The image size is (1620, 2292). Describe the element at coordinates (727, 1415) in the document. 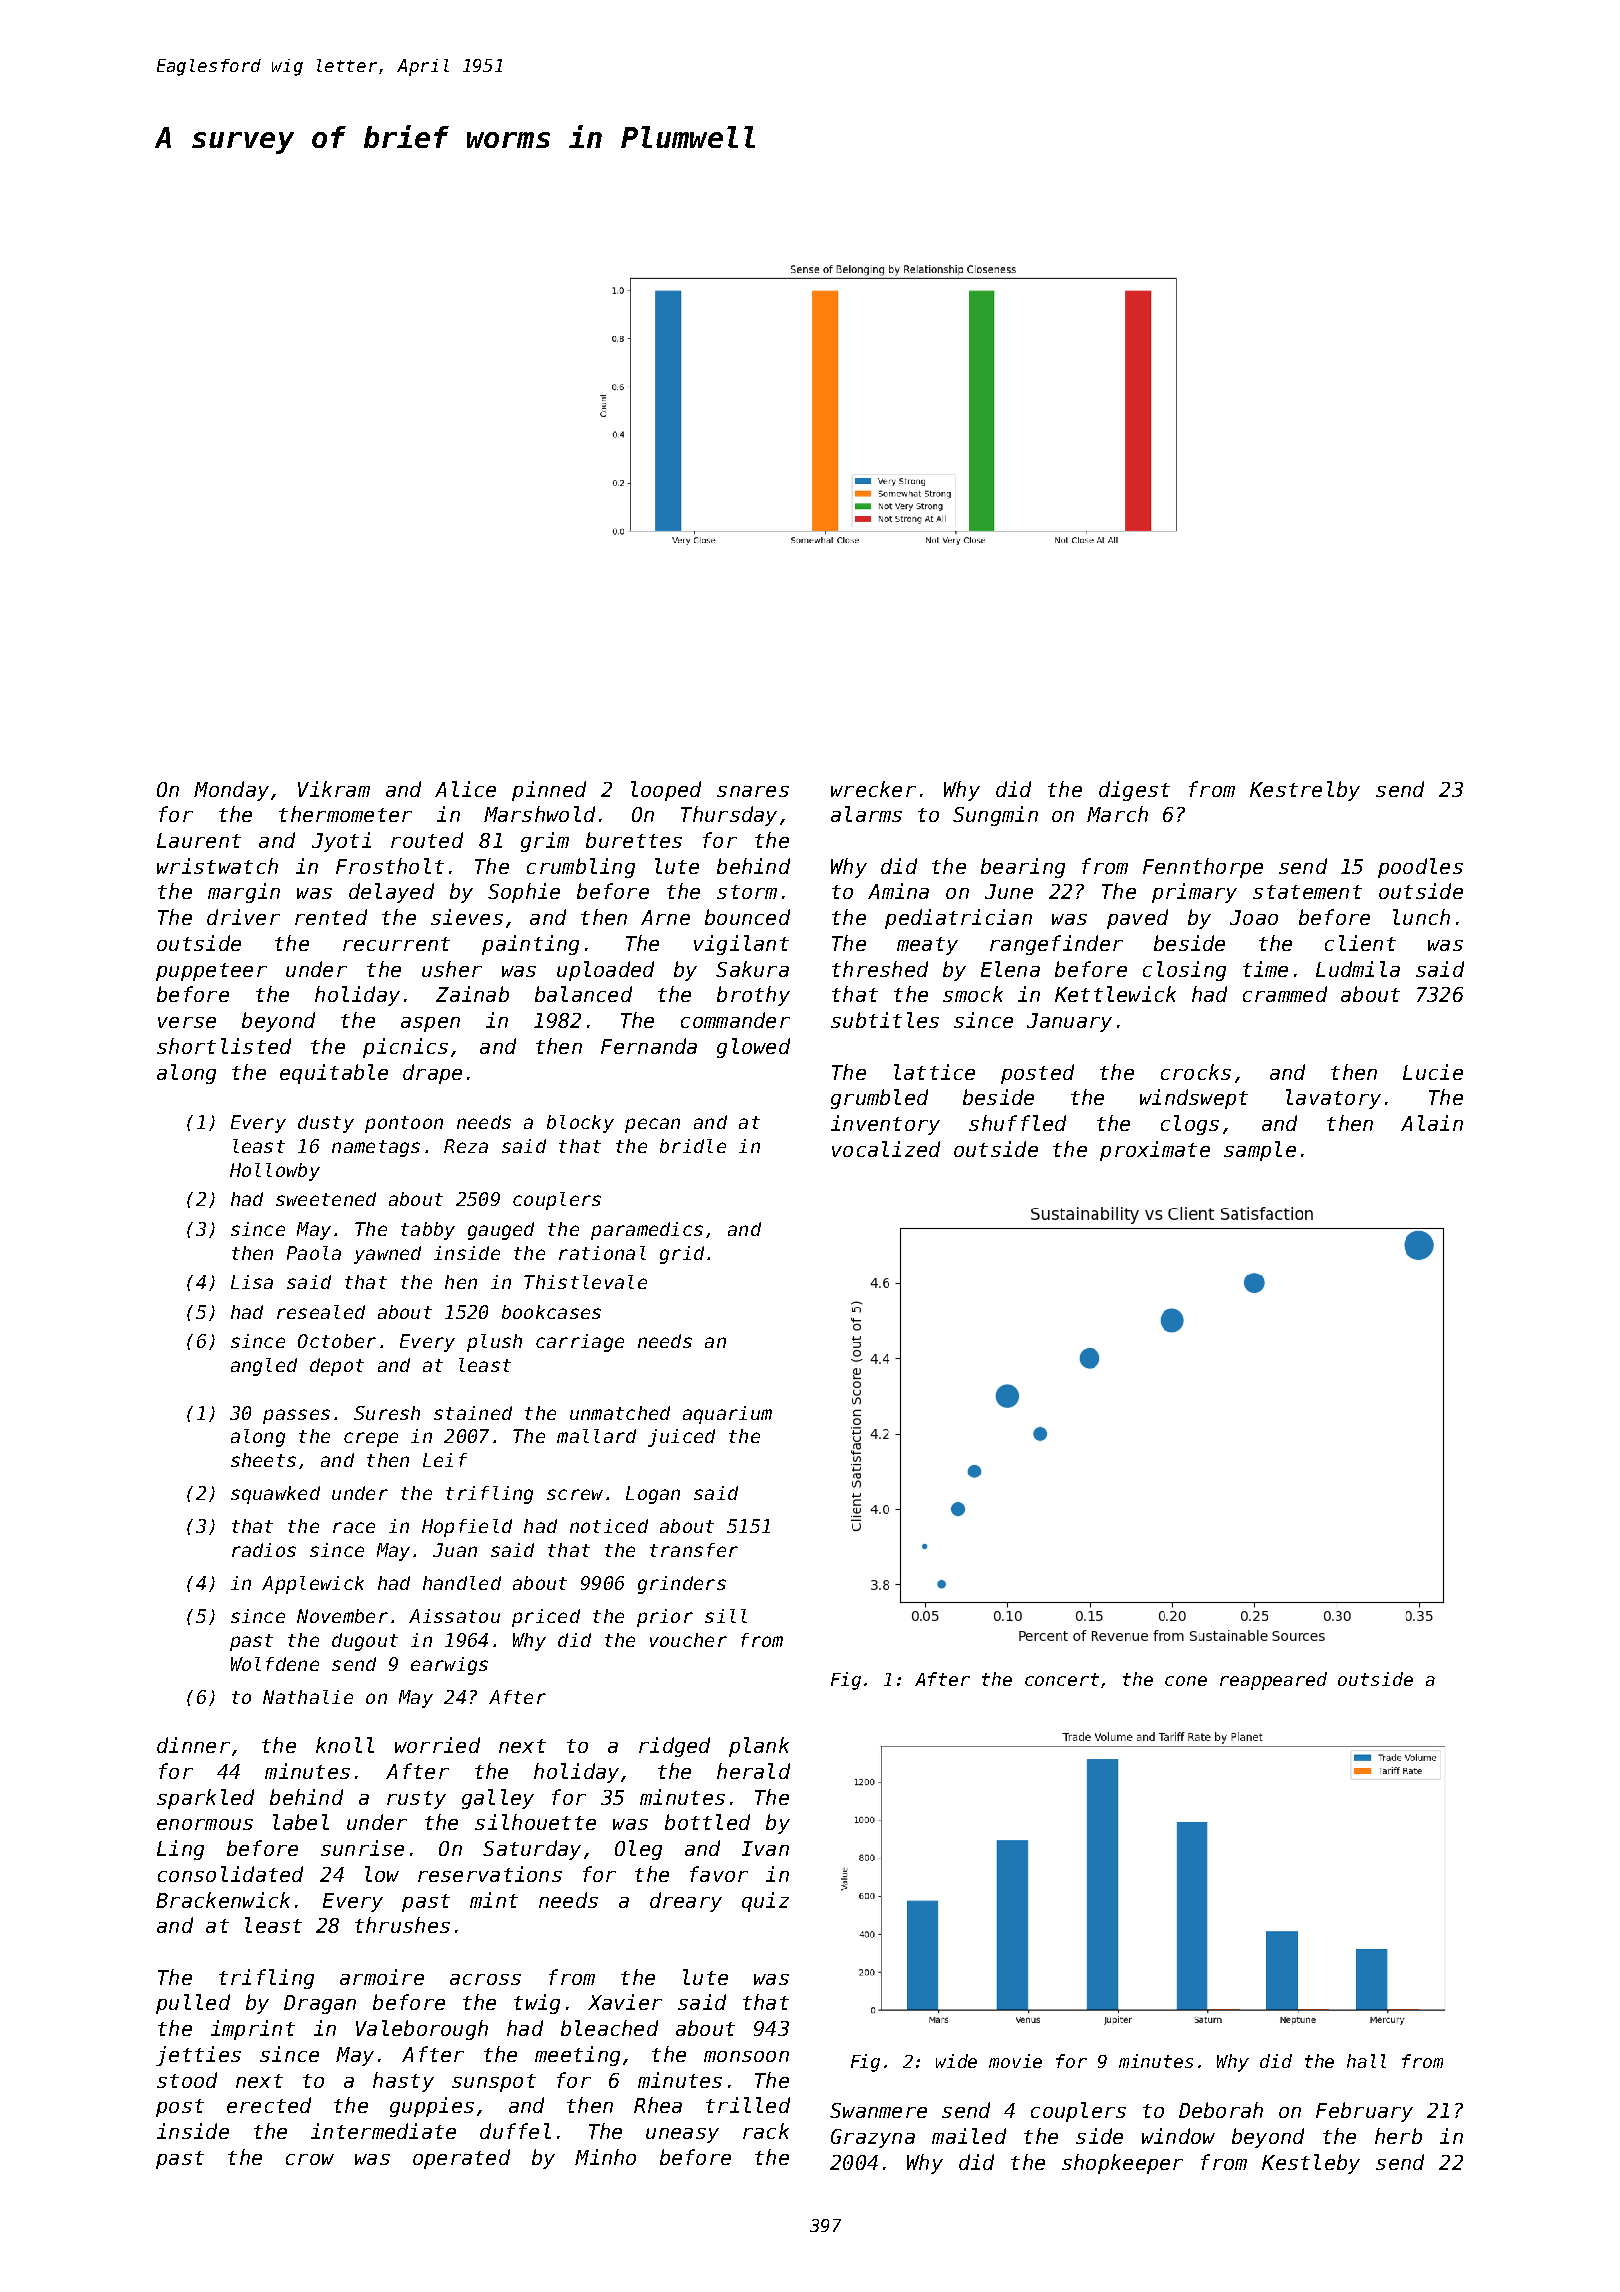

I see `aquarium` at that location.
